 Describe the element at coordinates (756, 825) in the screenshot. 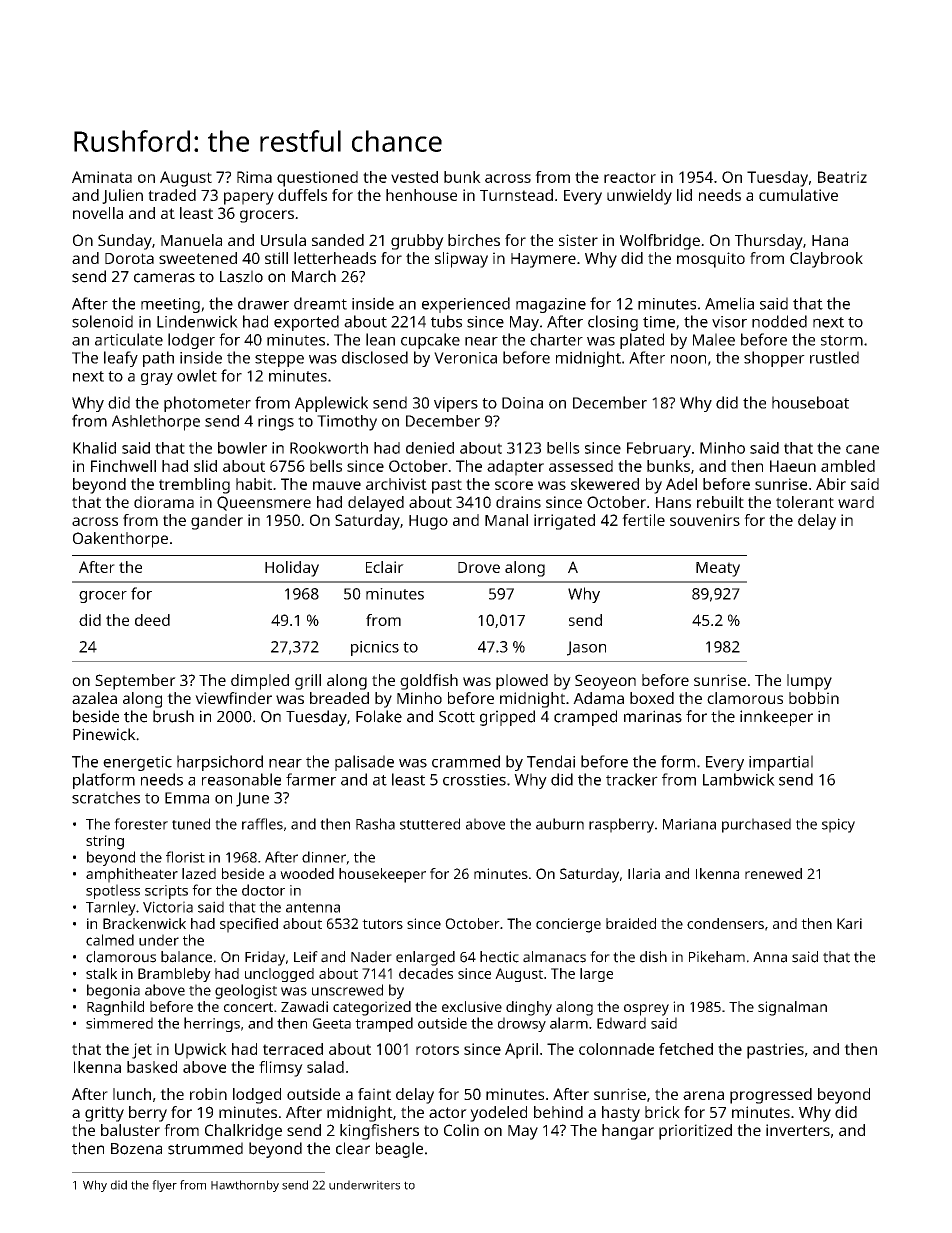

I see `purchased` at that location.
